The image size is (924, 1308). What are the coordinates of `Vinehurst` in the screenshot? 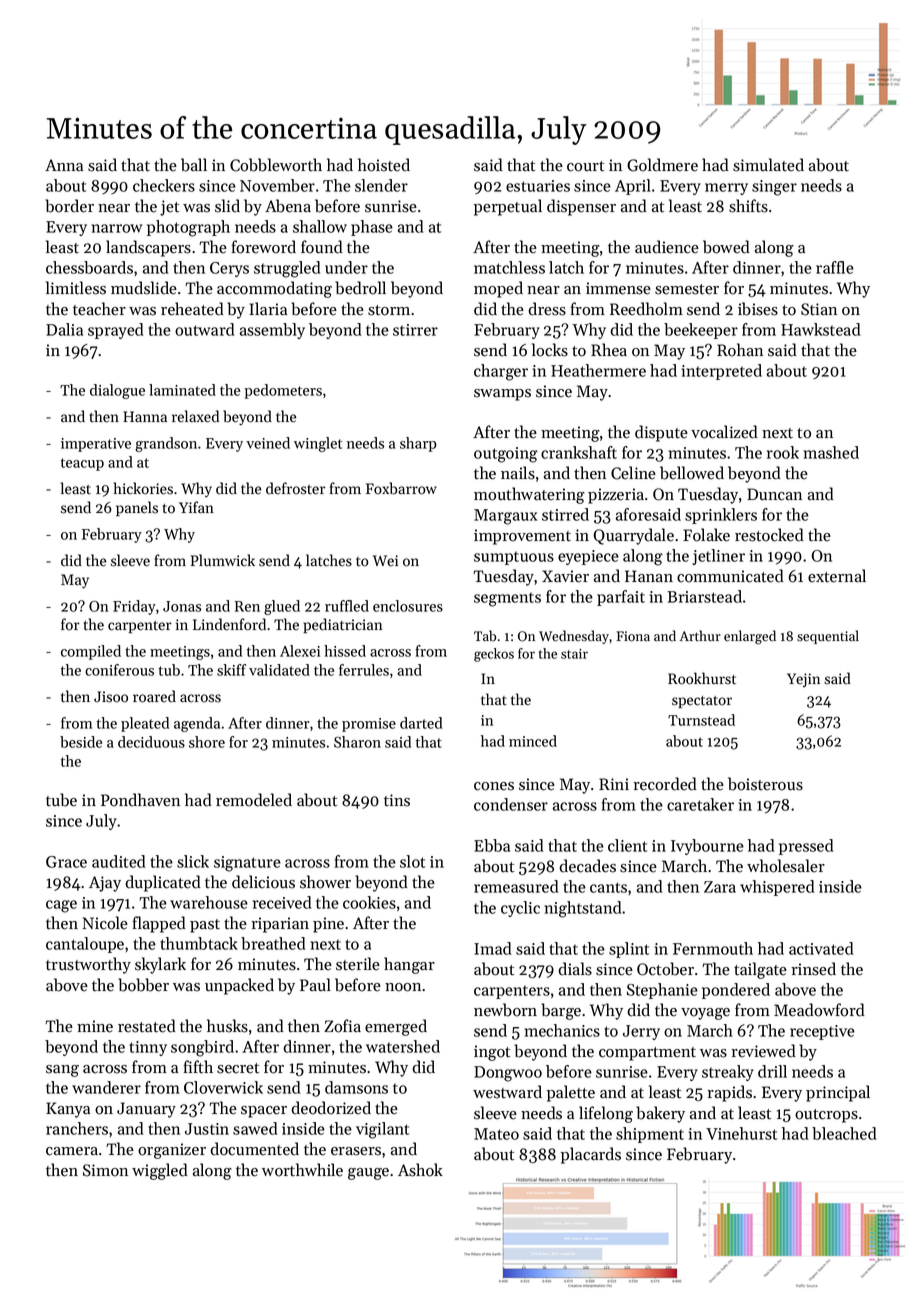 It's located at (741, 1133).
